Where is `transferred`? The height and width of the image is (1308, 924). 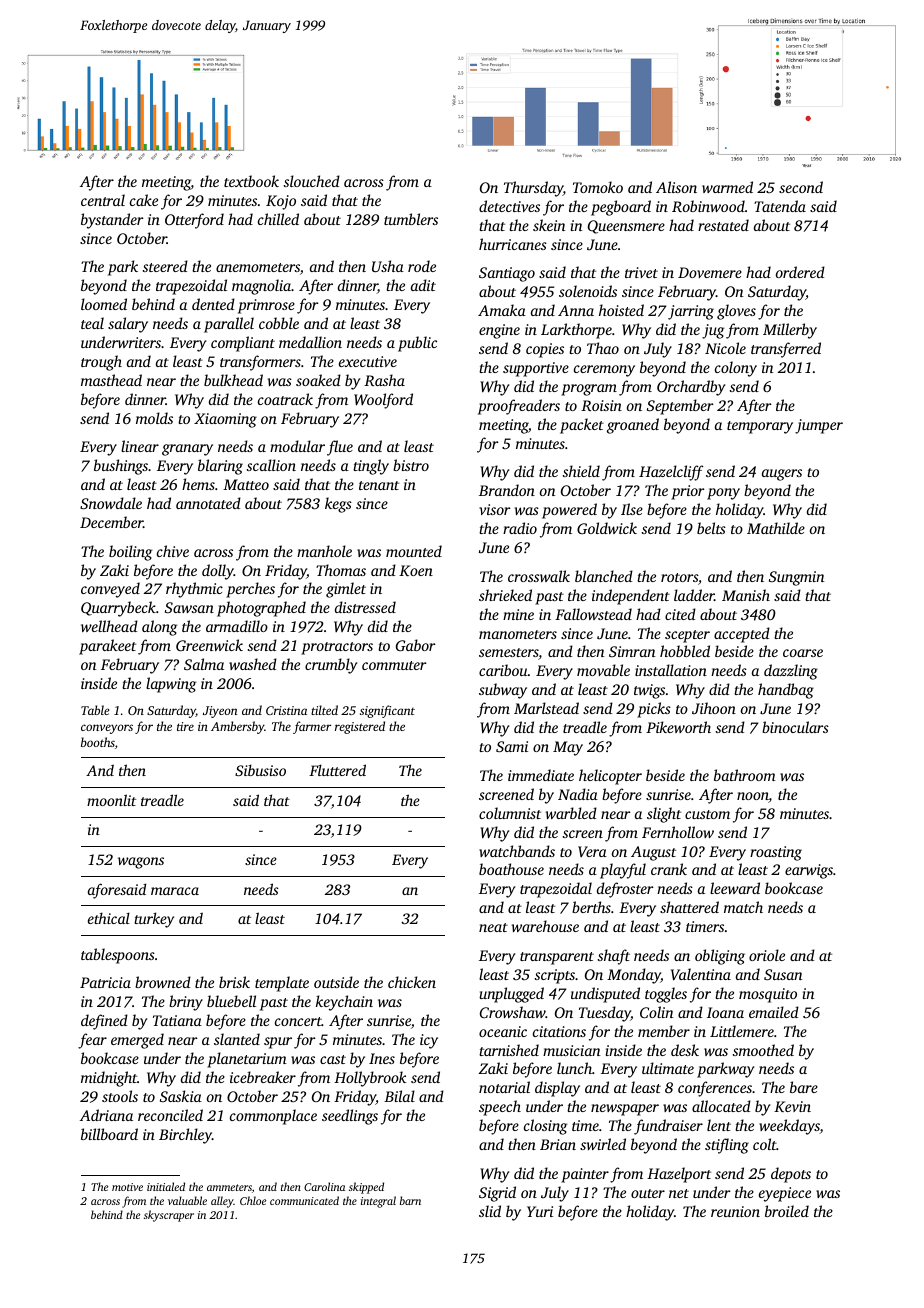 transferred is located at coordinates (786, 350).
